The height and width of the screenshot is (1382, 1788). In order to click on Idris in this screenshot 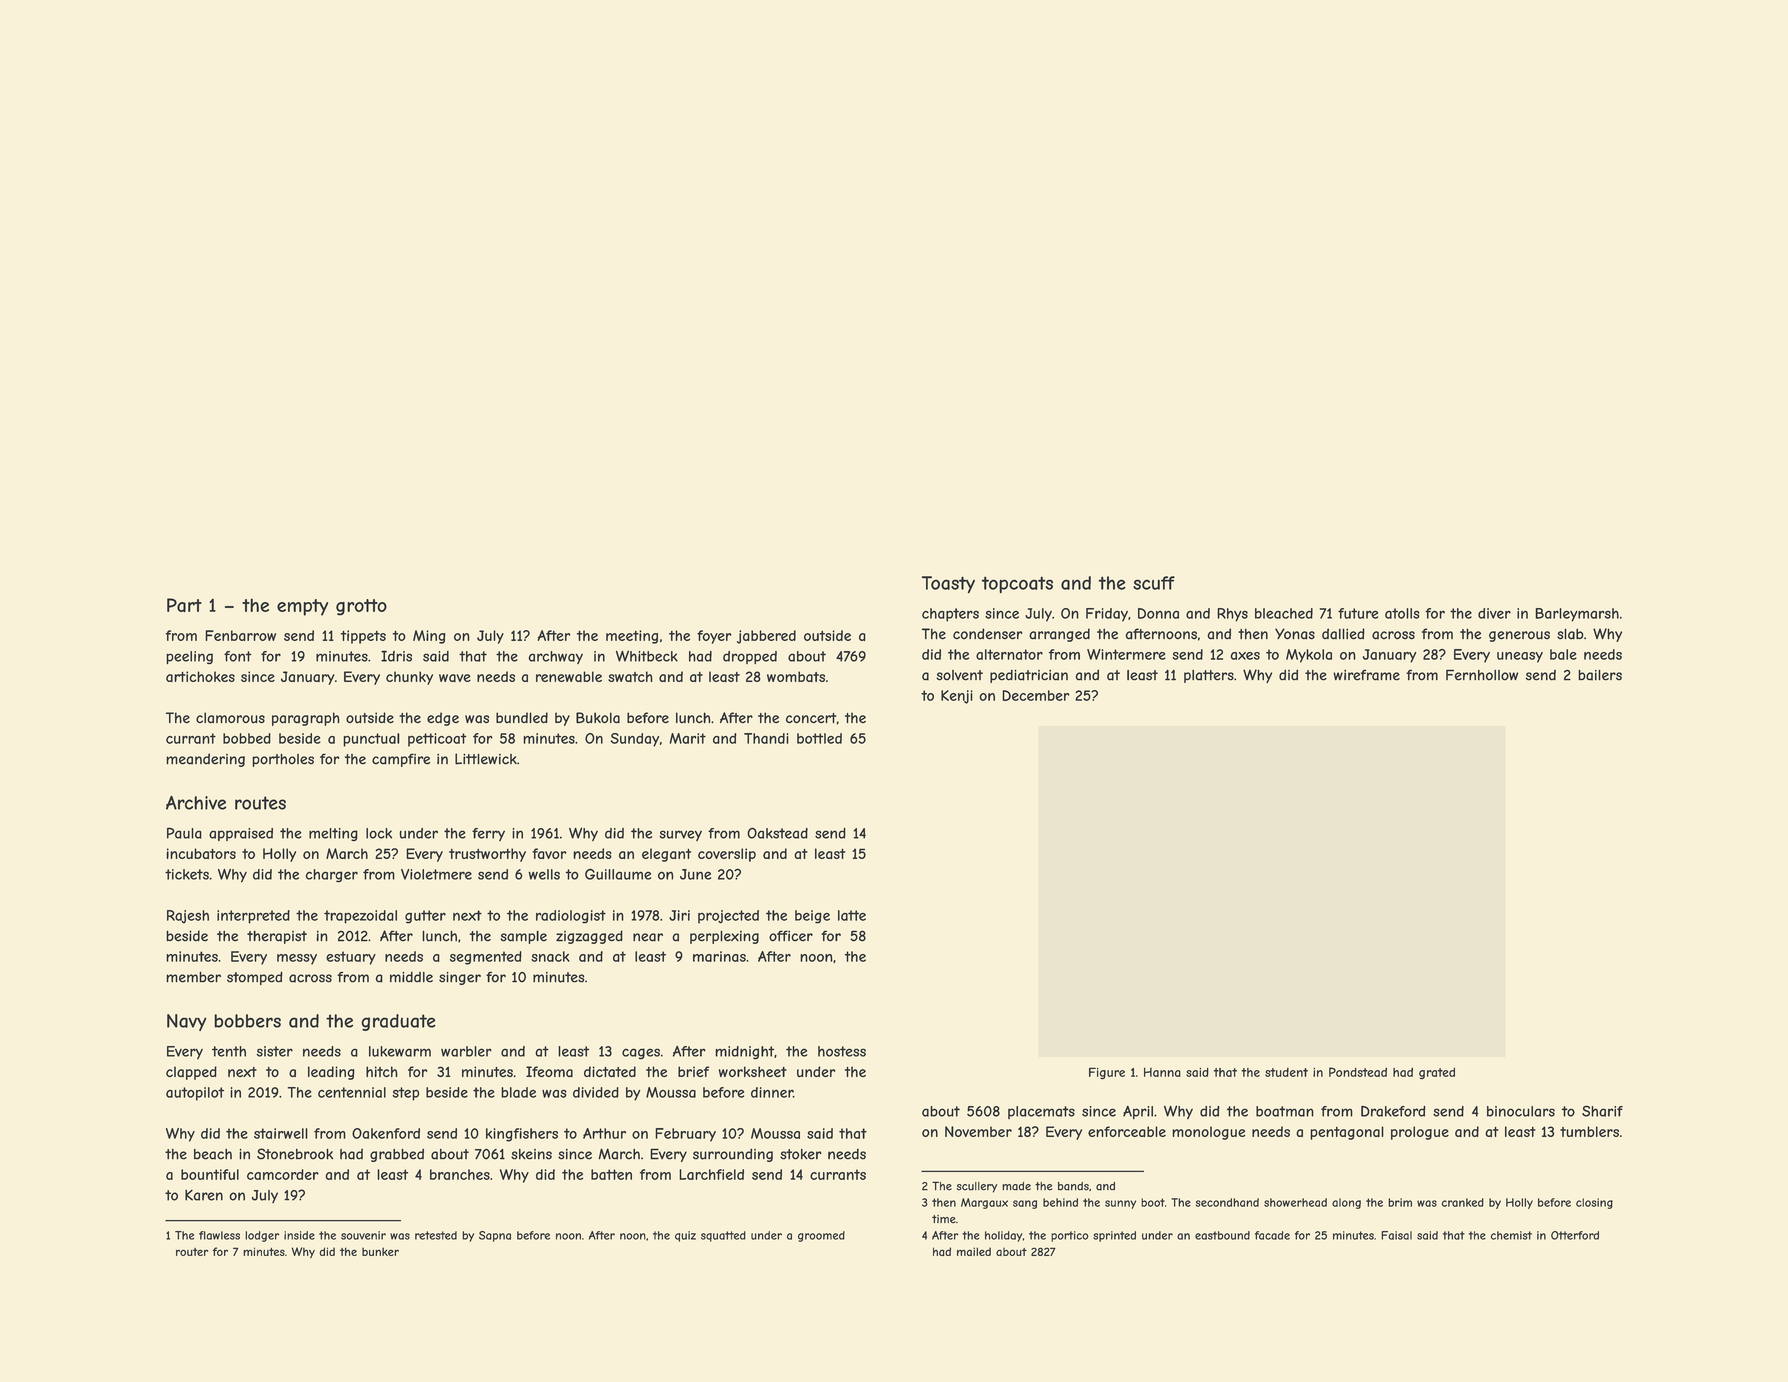, I will do `click(396, 656)`.
